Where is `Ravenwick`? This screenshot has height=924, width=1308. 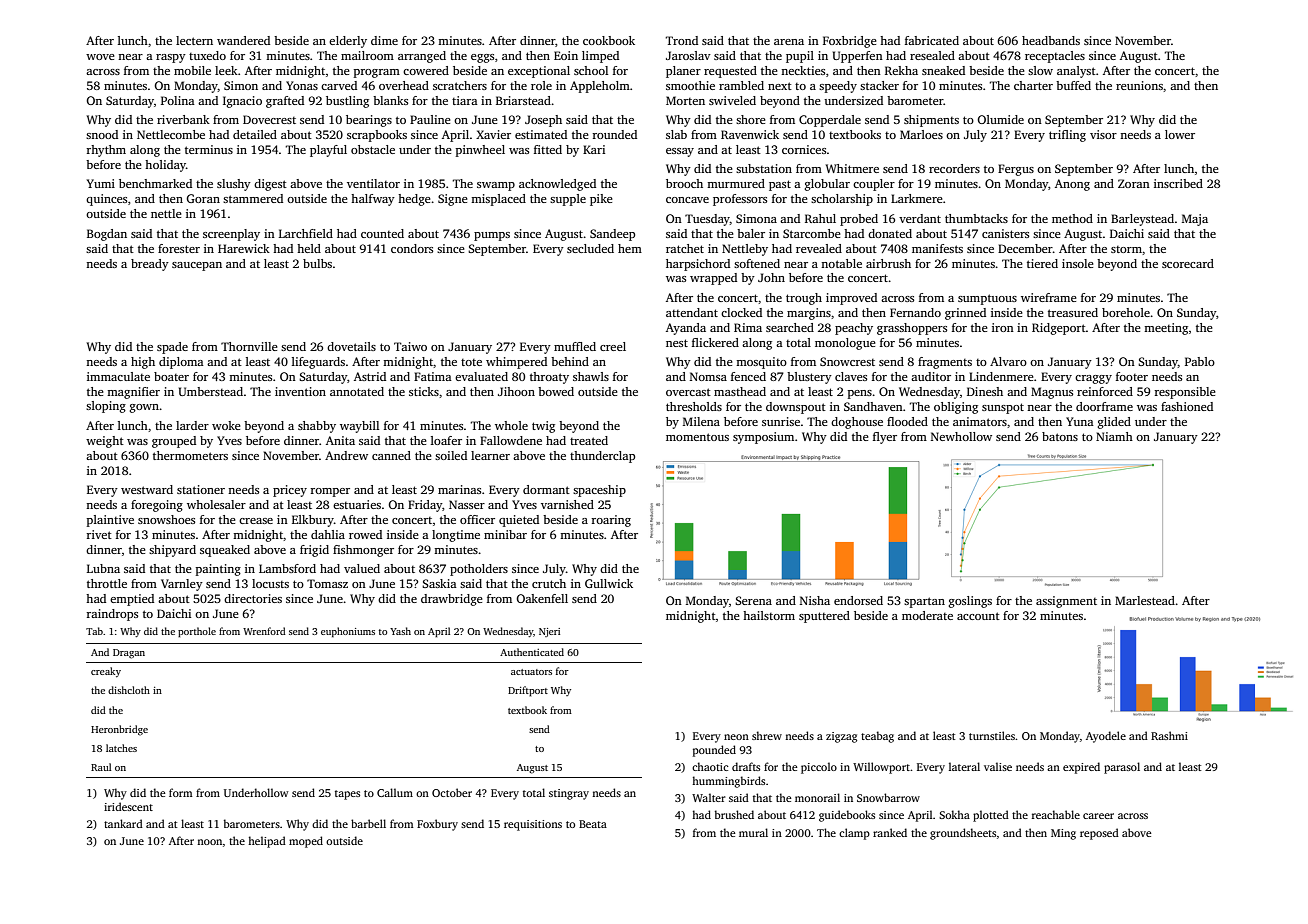
Ravenwick is located at coordinates (750, 134).
